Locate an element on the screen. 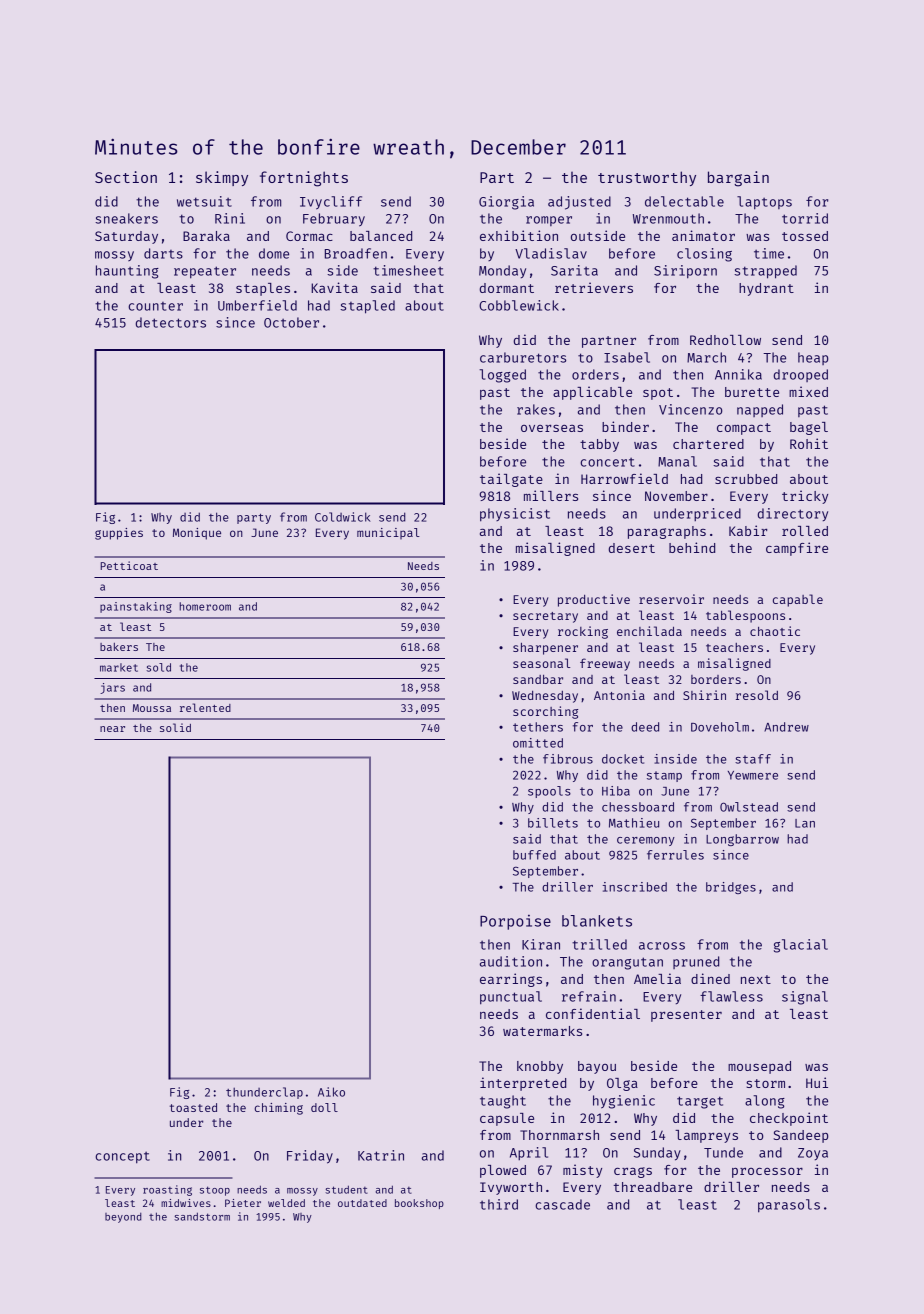 Image resolution: width=924 pixels, height=1314 pixels. Redhollow is located at coordinates (725, 340).
